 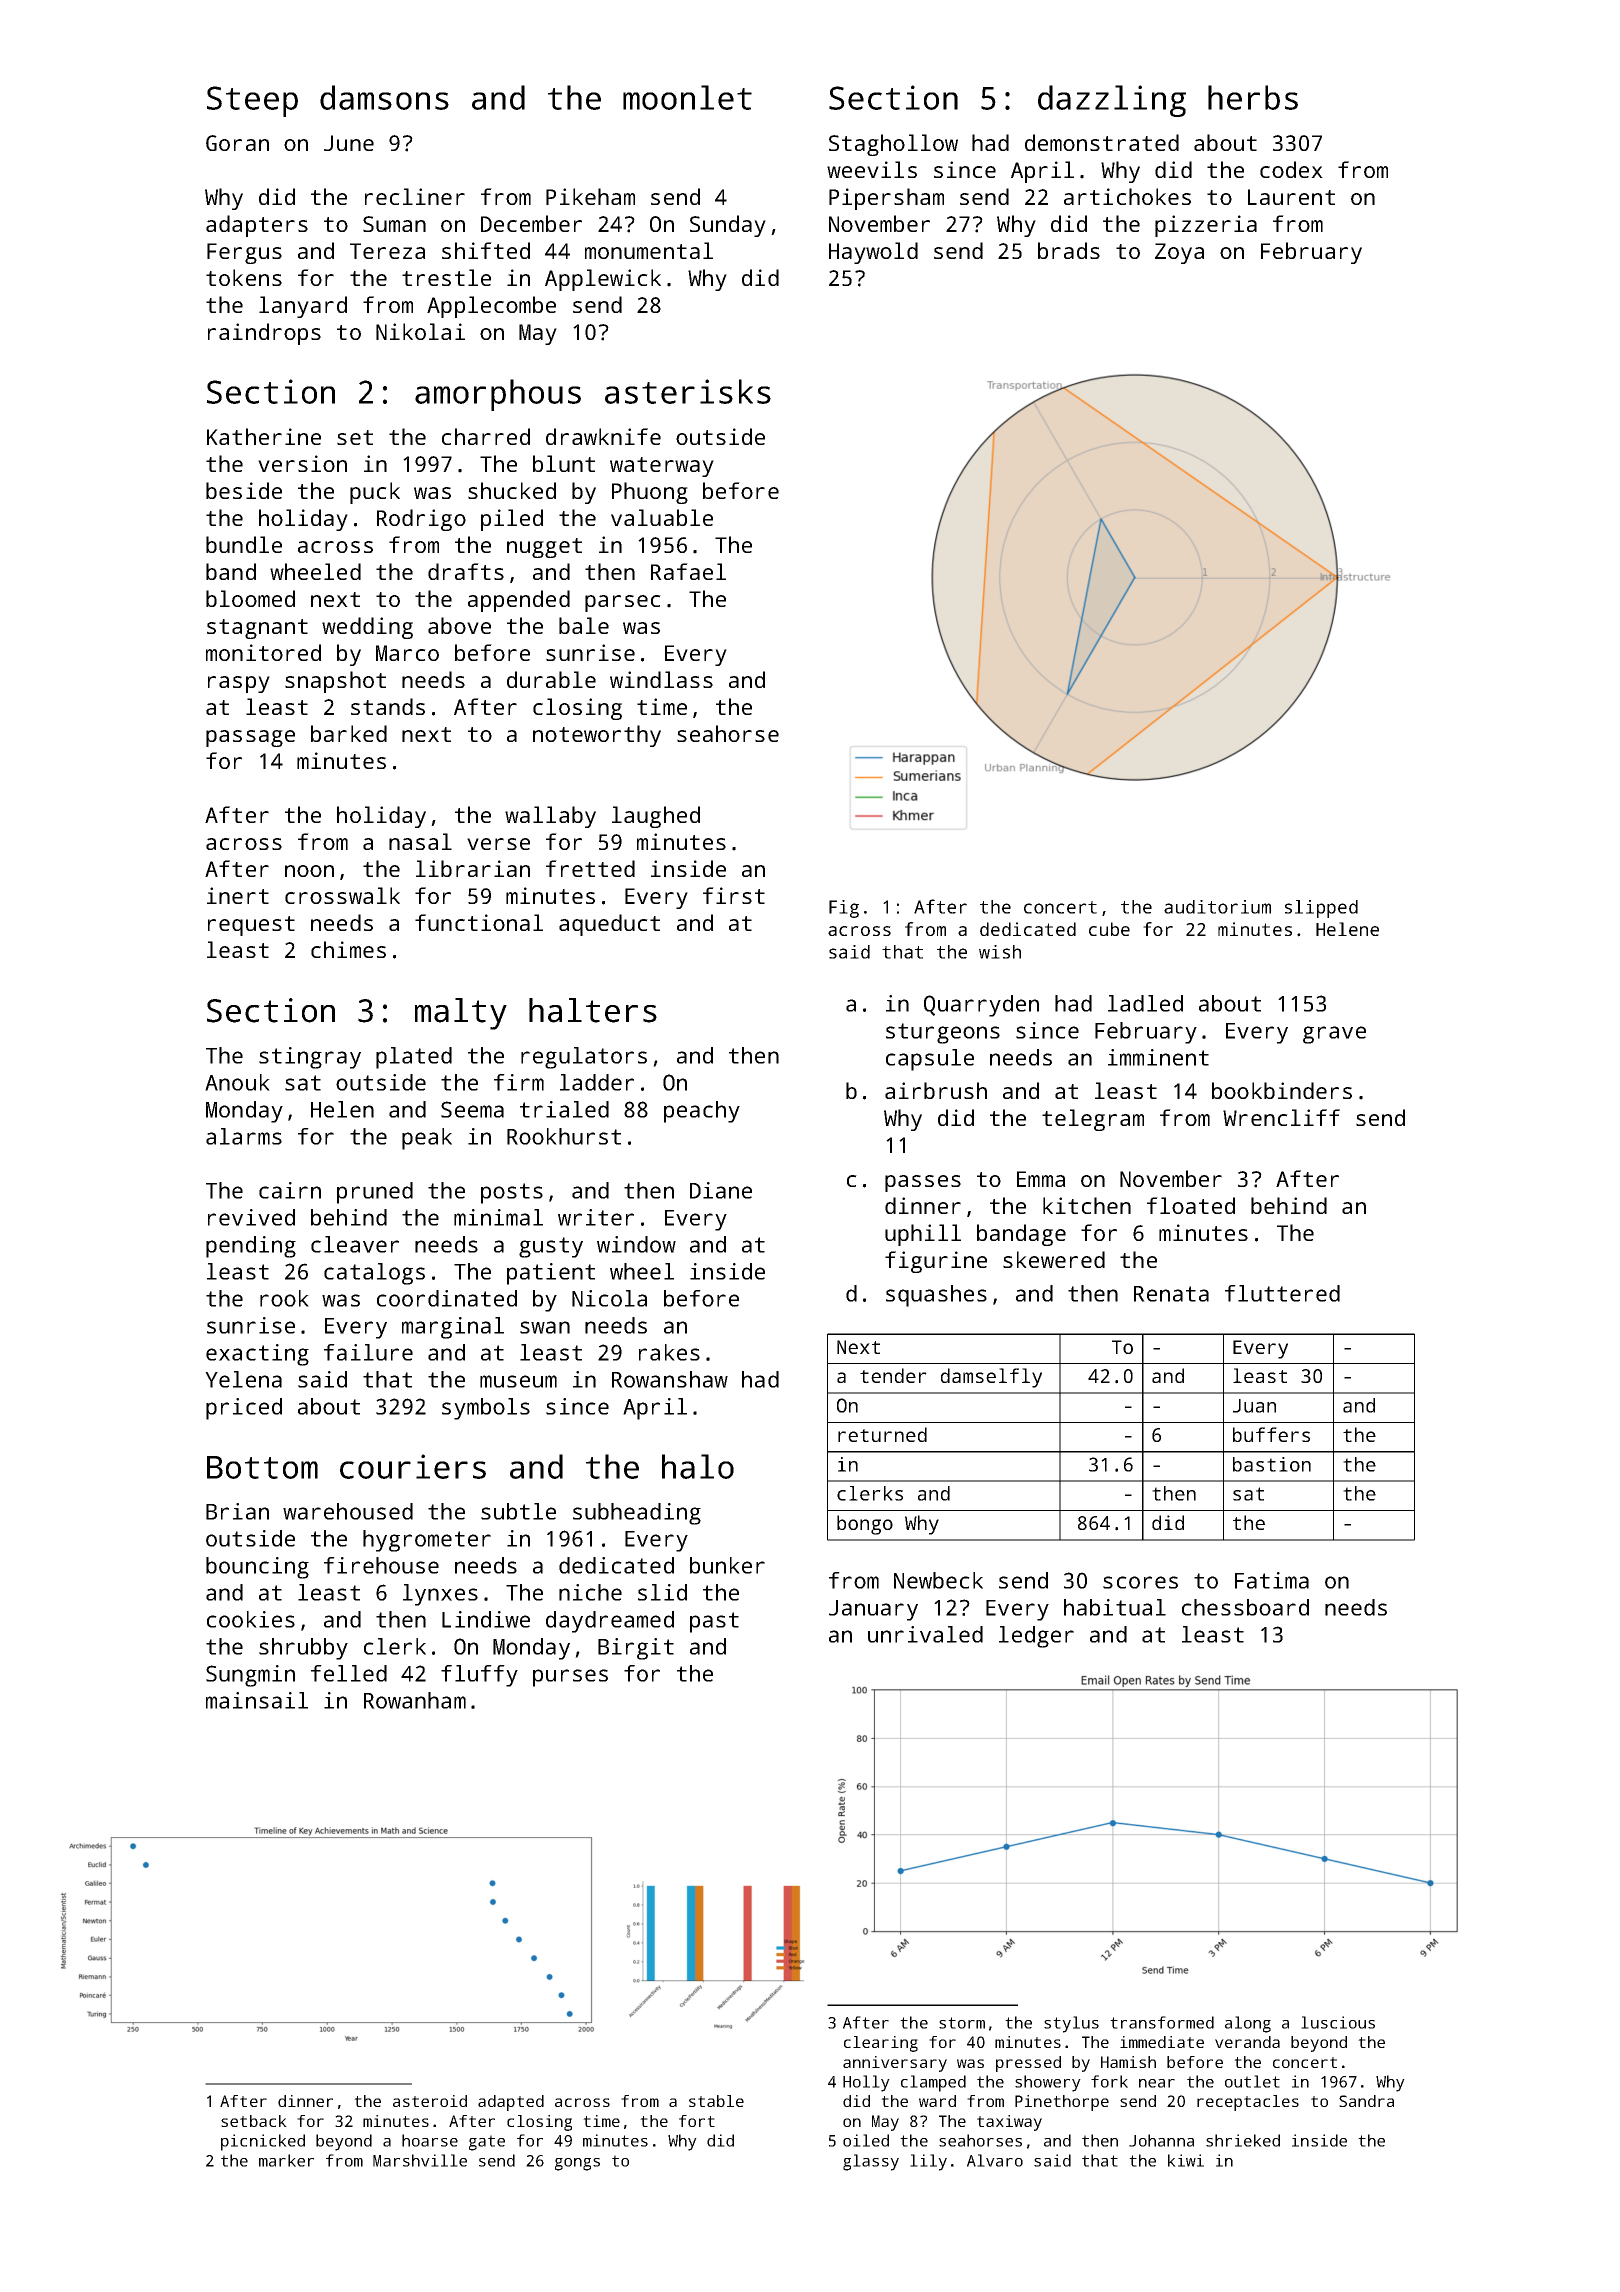 I want to click on damsons, so click(x=384, y=97).
